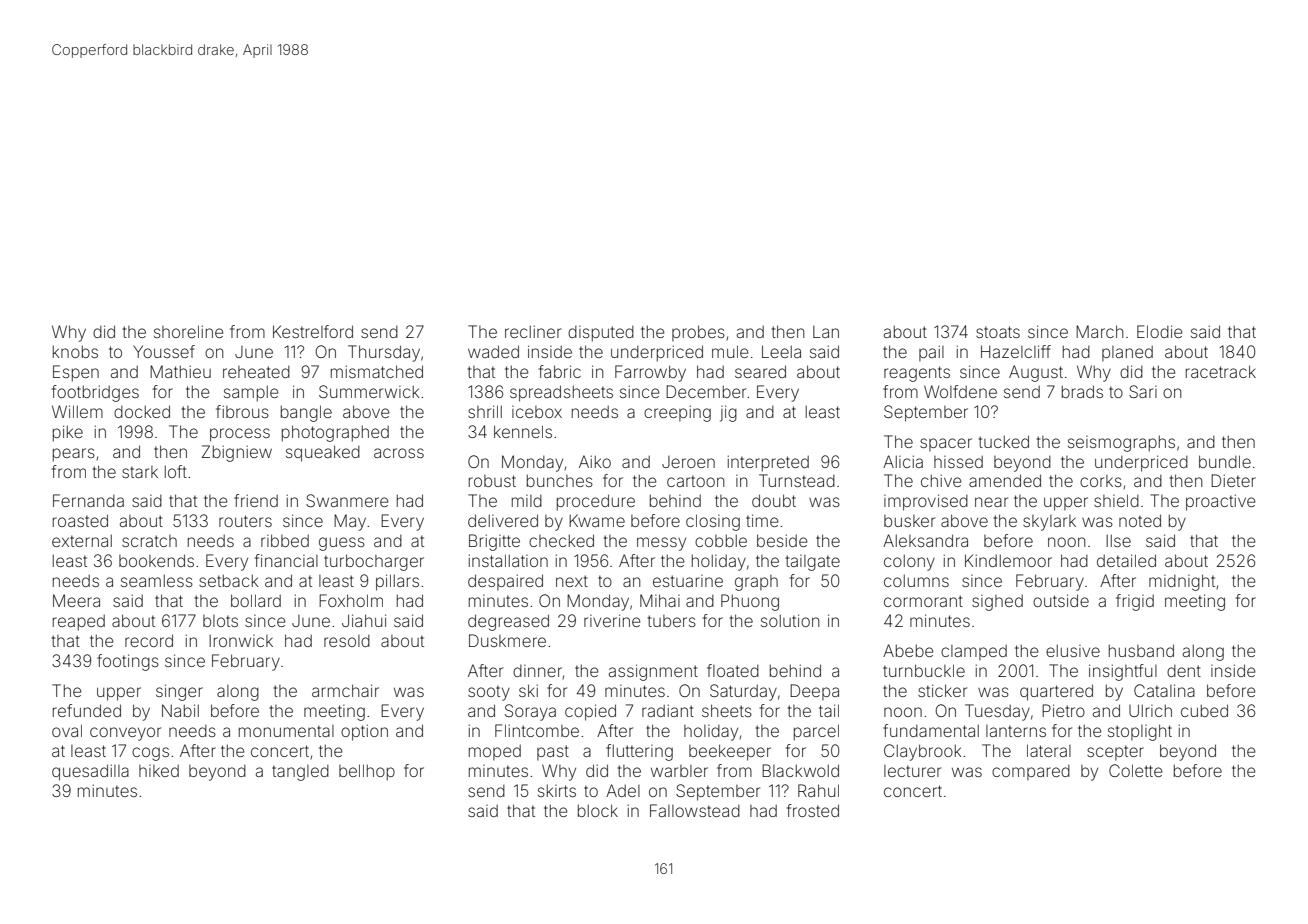  Describe the element at coordinates (82, 540) in the screenshot. I see `external` at that location.
